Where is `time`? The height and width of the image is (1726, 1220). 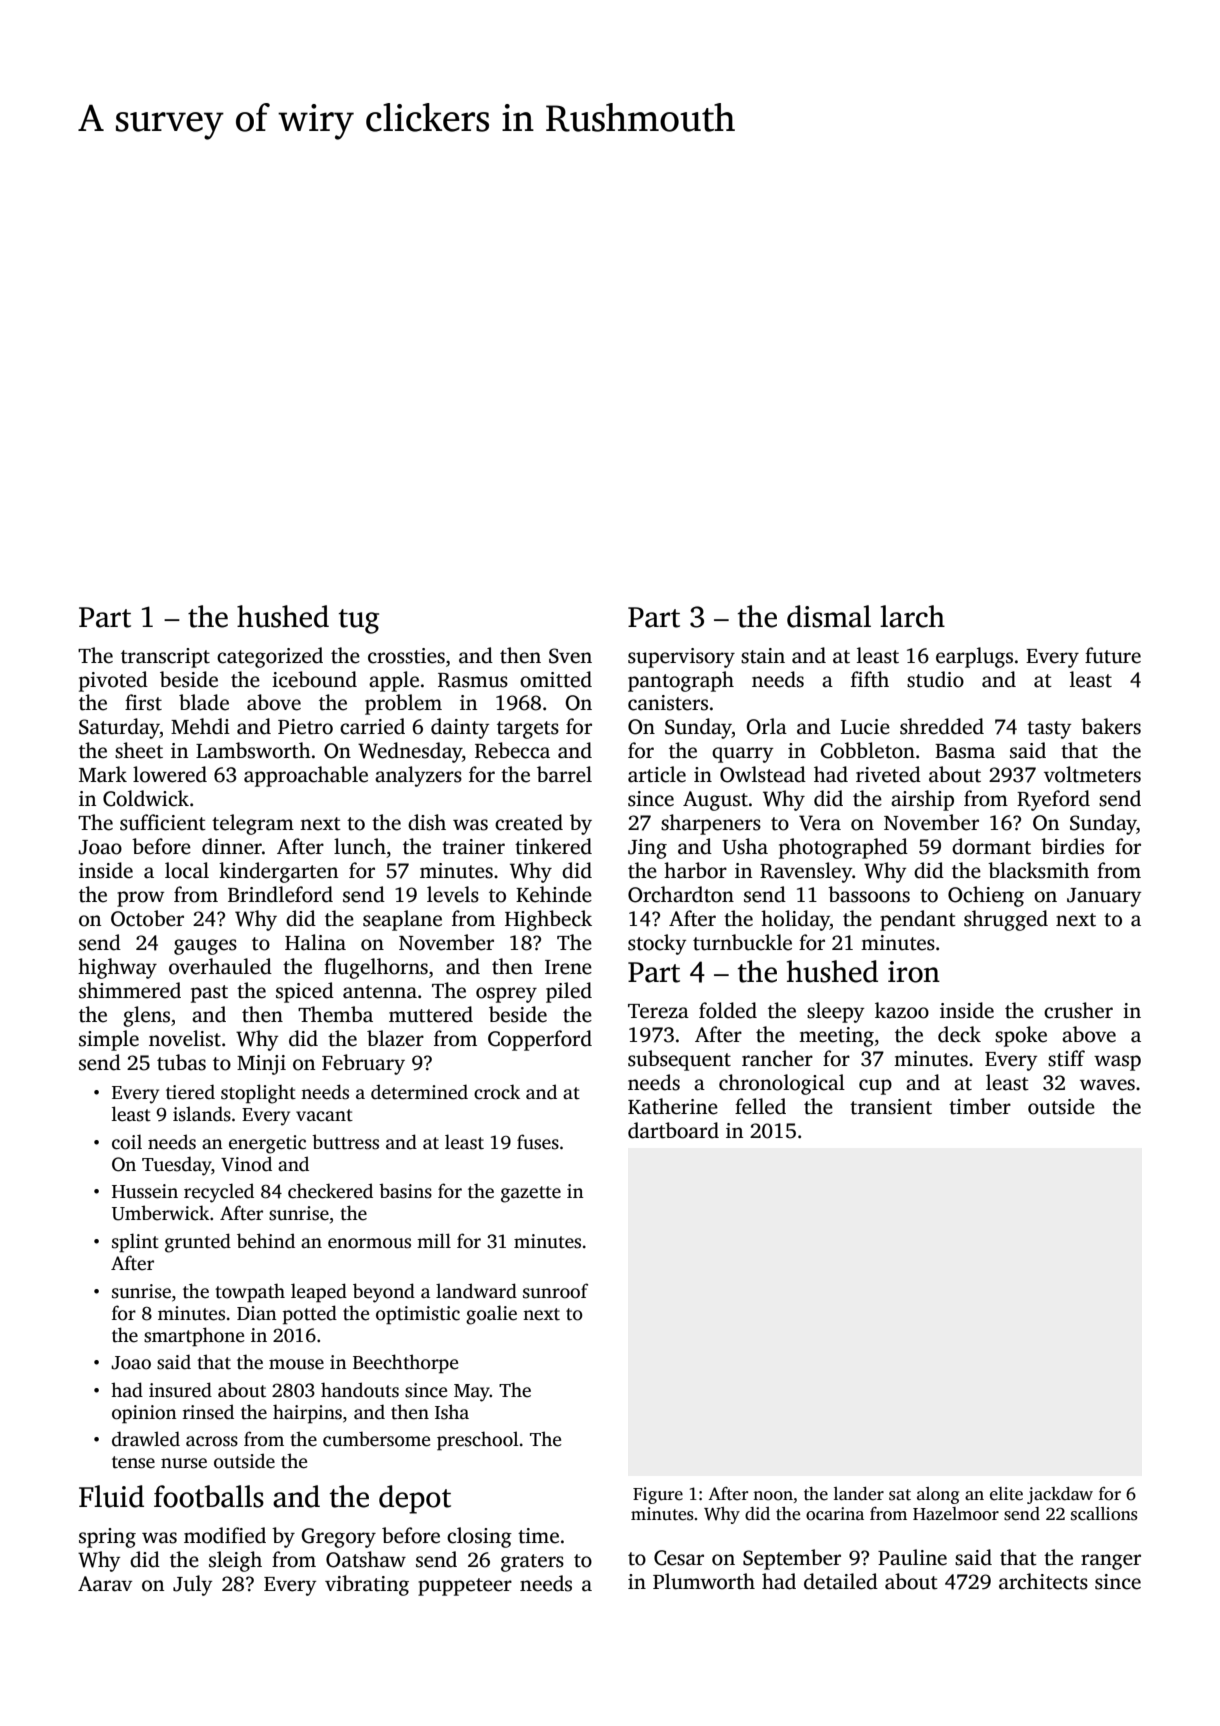
time is located at coordinates (538, 1536).
